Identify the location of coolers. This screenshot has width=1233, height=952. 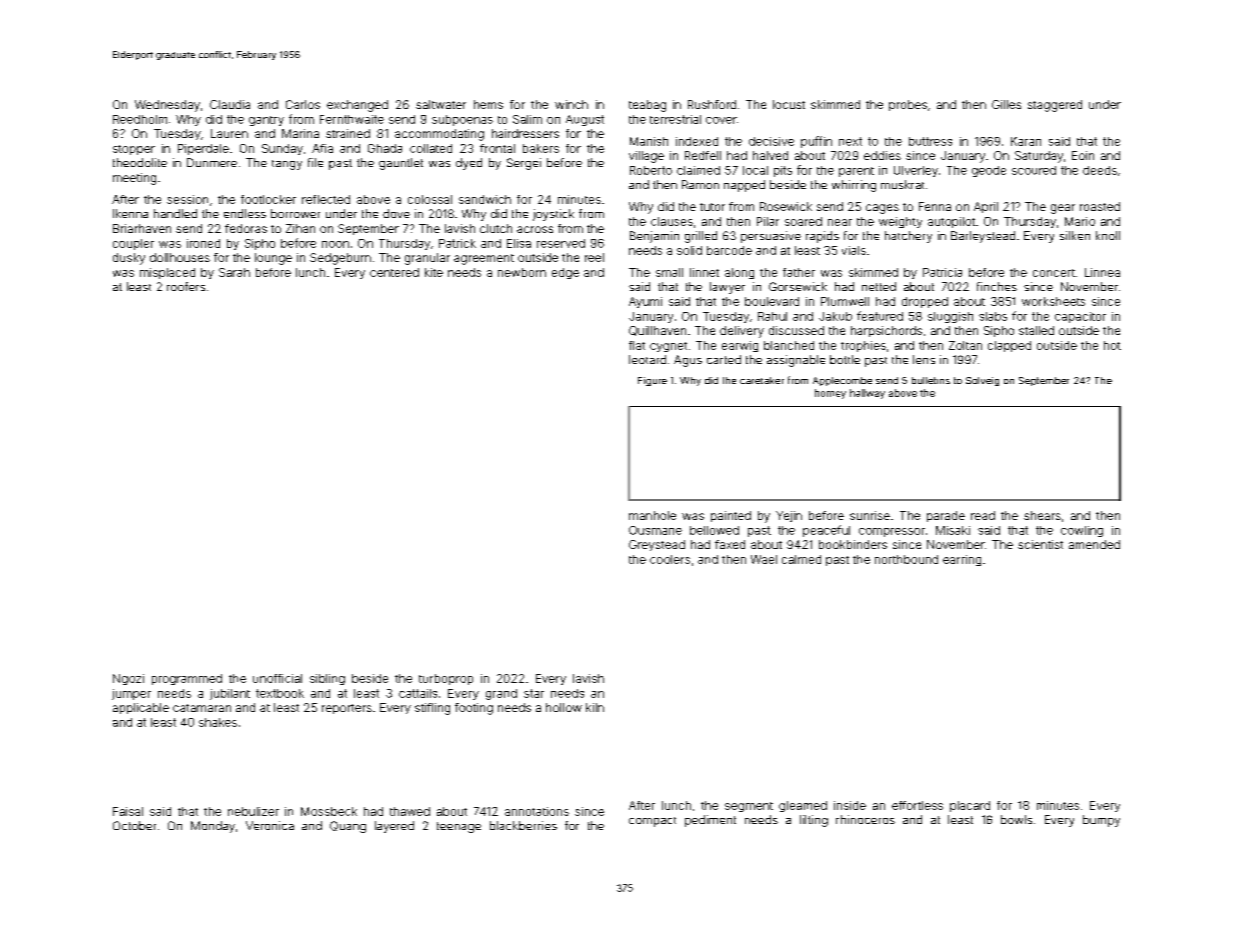
(670, 559).
